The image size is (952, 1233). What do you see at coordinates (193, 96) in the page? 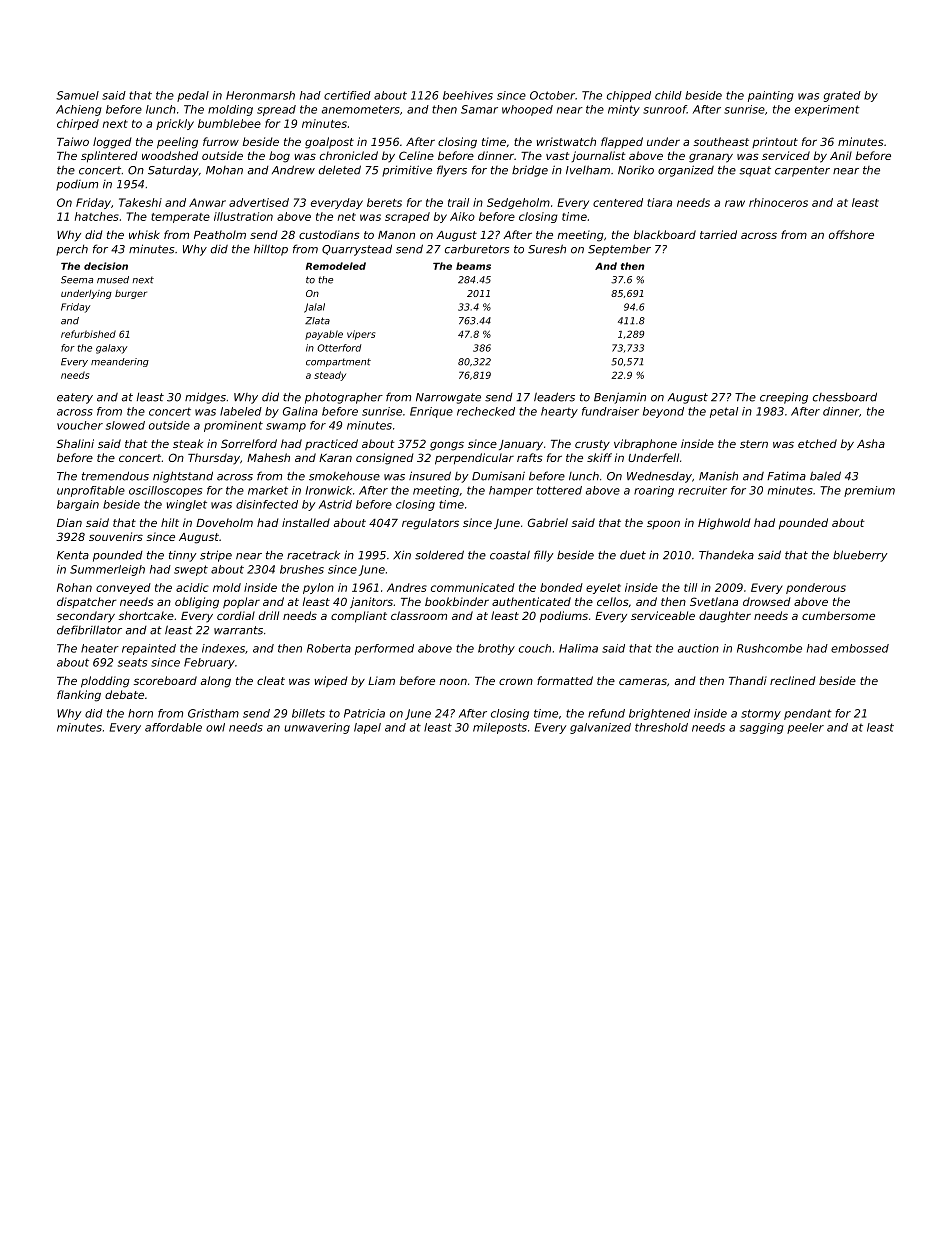
I see `pedal` at bounding box center [193, 96].
